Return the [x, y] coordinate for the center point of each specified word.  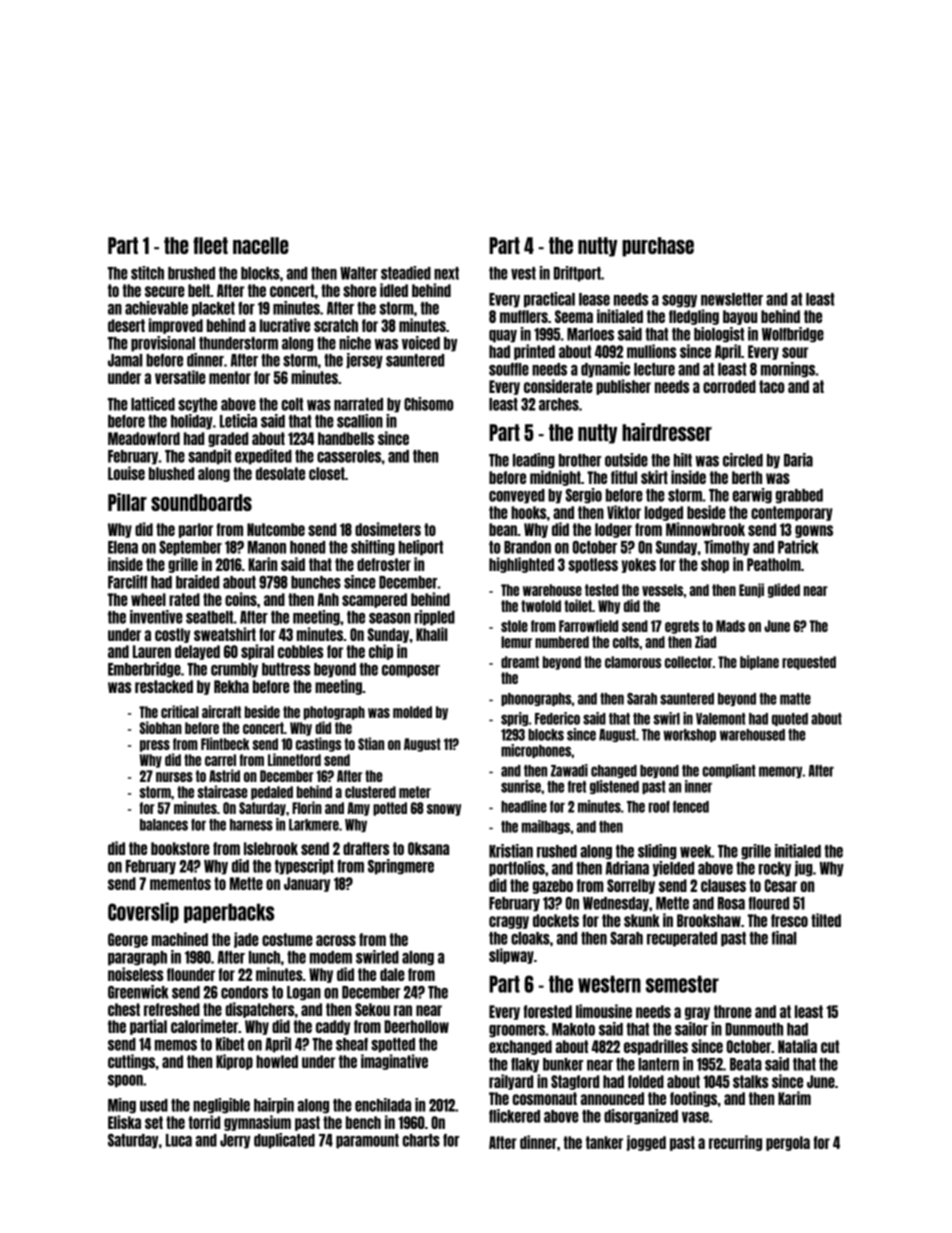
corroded [729, 386]
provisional [163, 344]
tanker [604, 1142]
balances [164, 825]
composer [411, 671]
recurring [735, 1143]
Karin [262, 564]
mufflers [524, 316]
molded [412, 712]
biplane [759, 662]
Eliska [124, 1122]
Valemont [721, 719]
